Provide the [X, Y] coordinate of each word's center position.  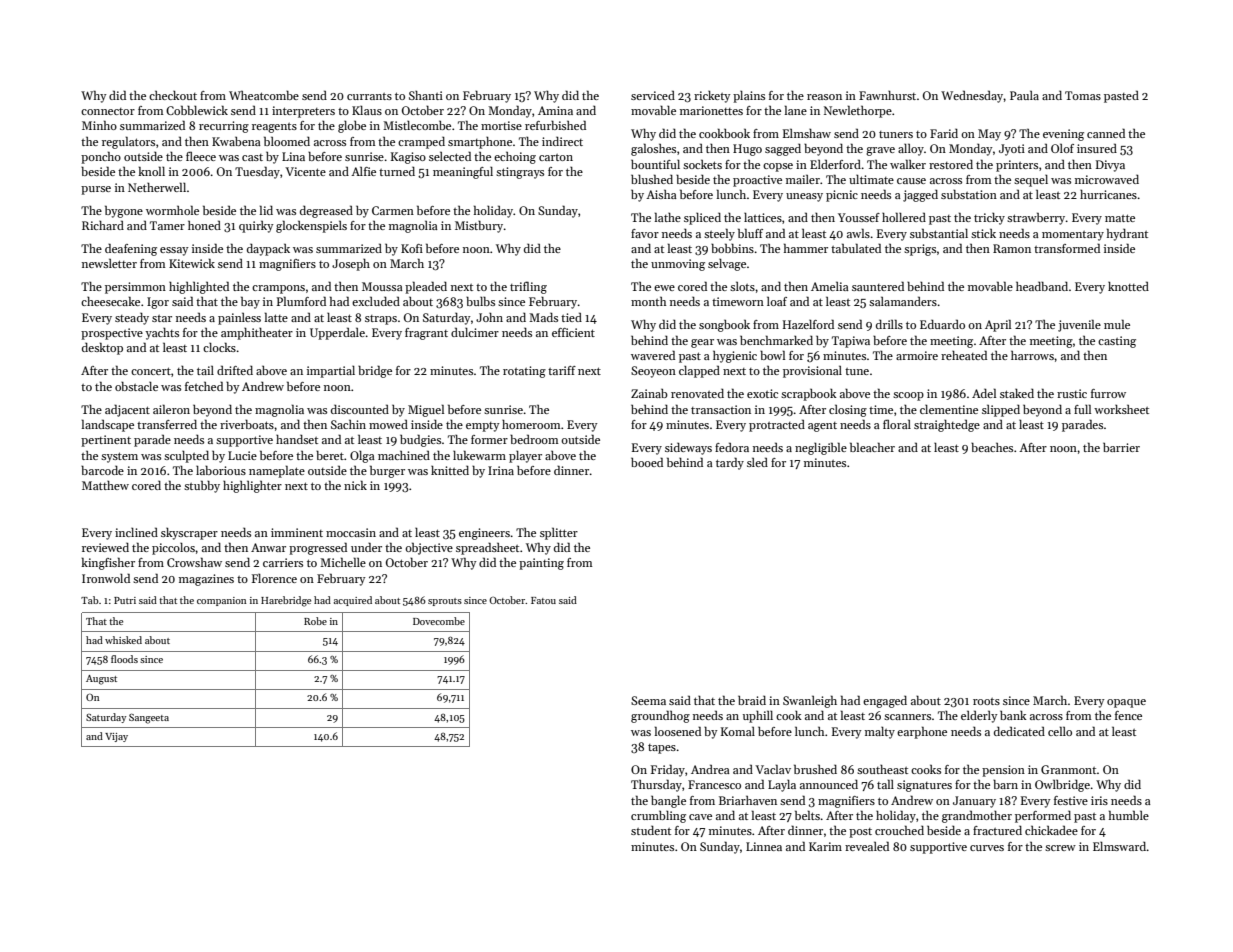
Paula [1024, 95]
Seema [648, 700]
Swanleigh [810, 701]
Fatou [543, 600]
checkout [173, 95]
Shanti [426, 95]
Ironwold [106, 578]
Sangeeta [149, 718]
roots [986, 701]
